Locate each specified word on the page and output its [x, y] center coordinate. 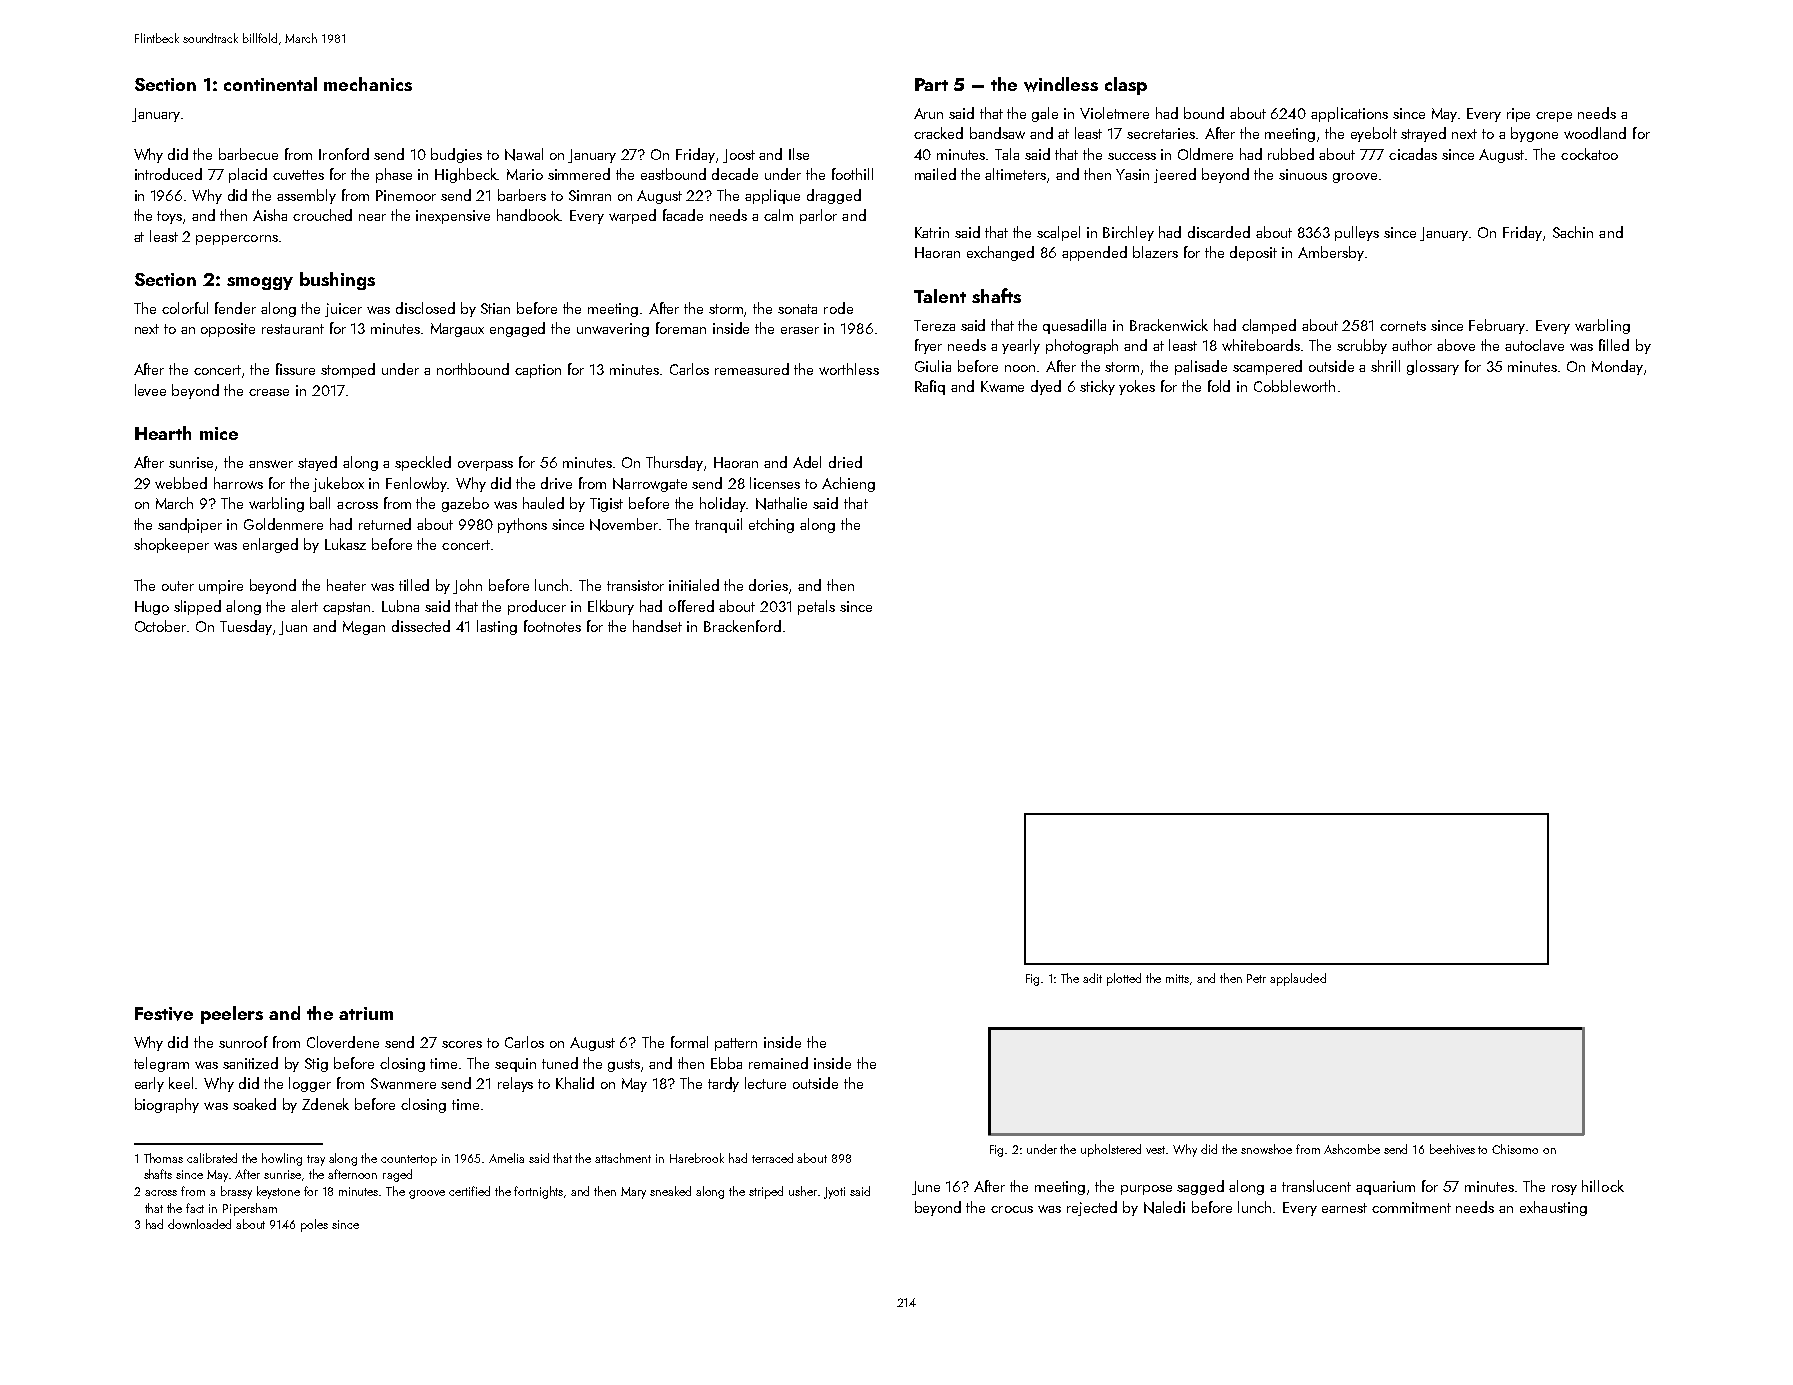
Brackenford [742, 626]
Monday [1617, 367]
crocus [1012, 1209]
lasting [497, 627]
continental [270, 84]
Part [931, 84]
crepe [1554, 117]
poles [314, 1225]
